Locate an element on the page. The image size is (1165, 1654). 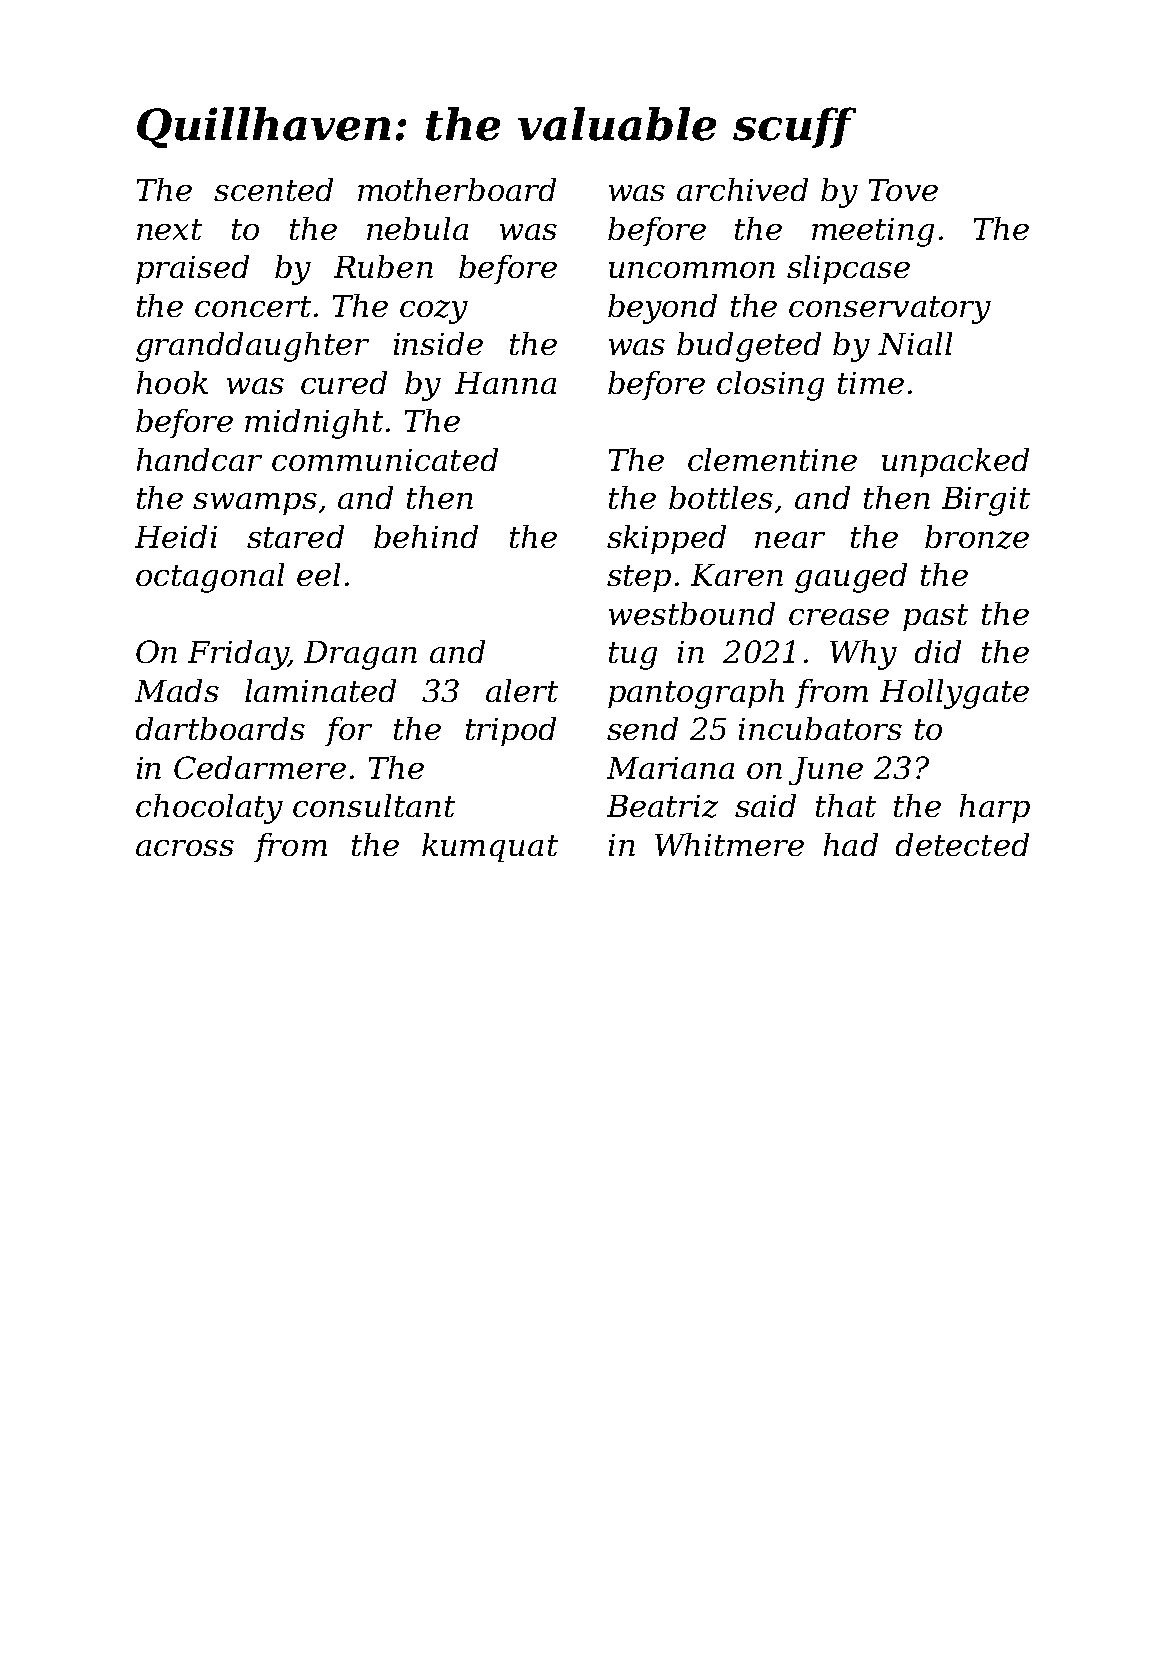
time is located at coordinates (871, 383).
